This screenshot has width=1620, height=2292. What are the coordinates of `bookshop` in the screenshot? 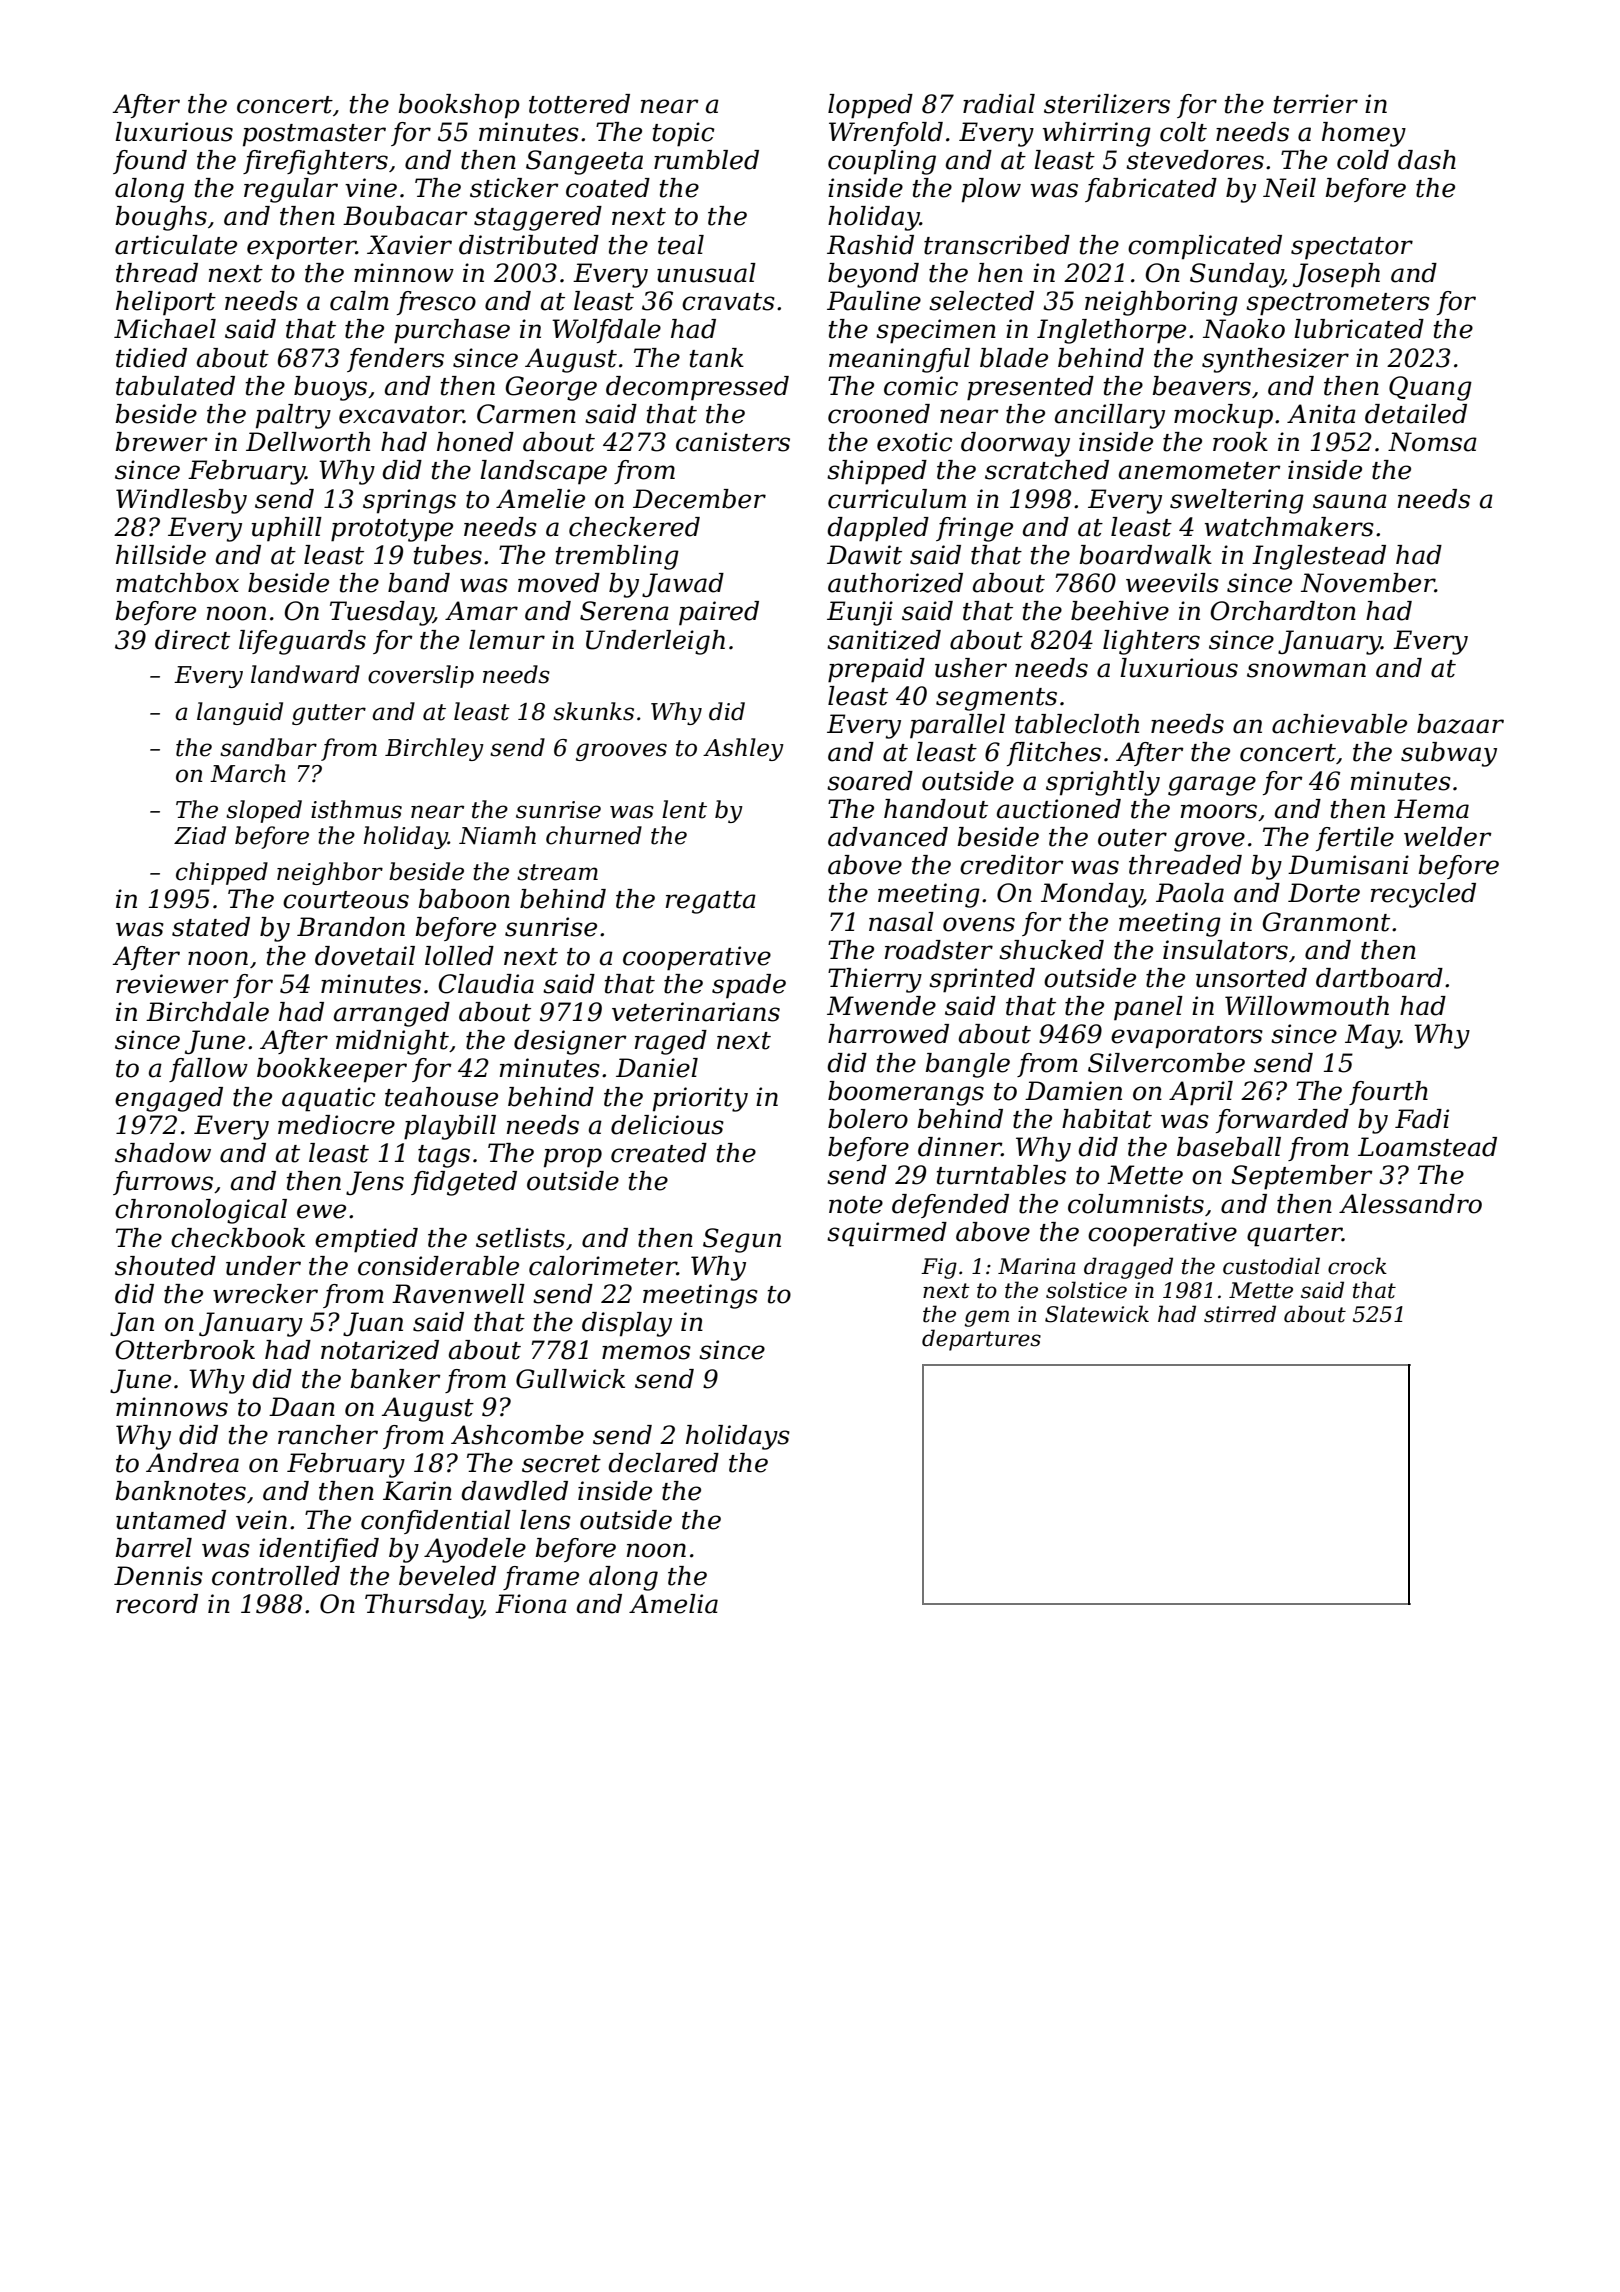 It's located at (459, 106).
